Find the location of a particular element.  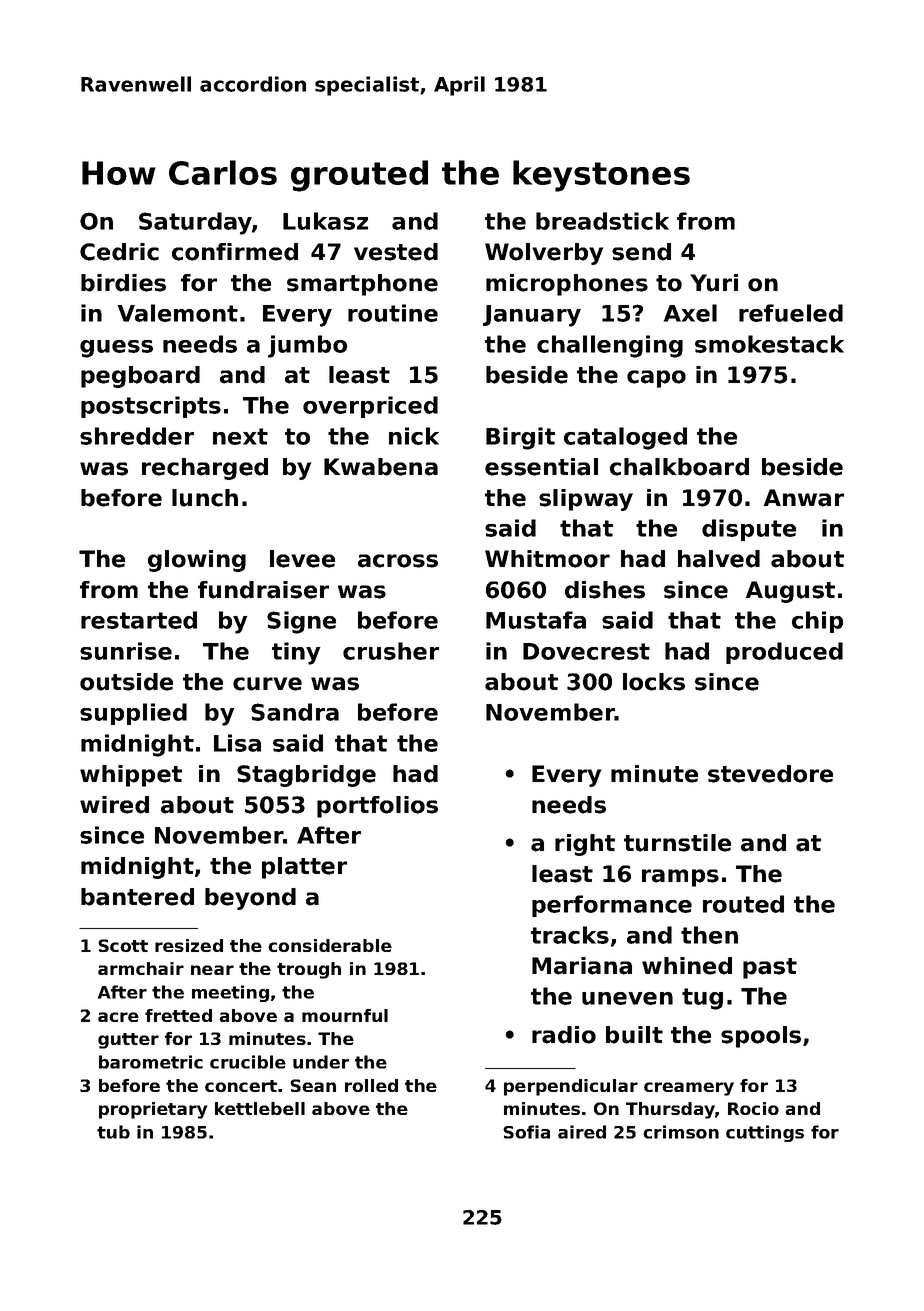

overpriced is located at coordinates (370, 407).
